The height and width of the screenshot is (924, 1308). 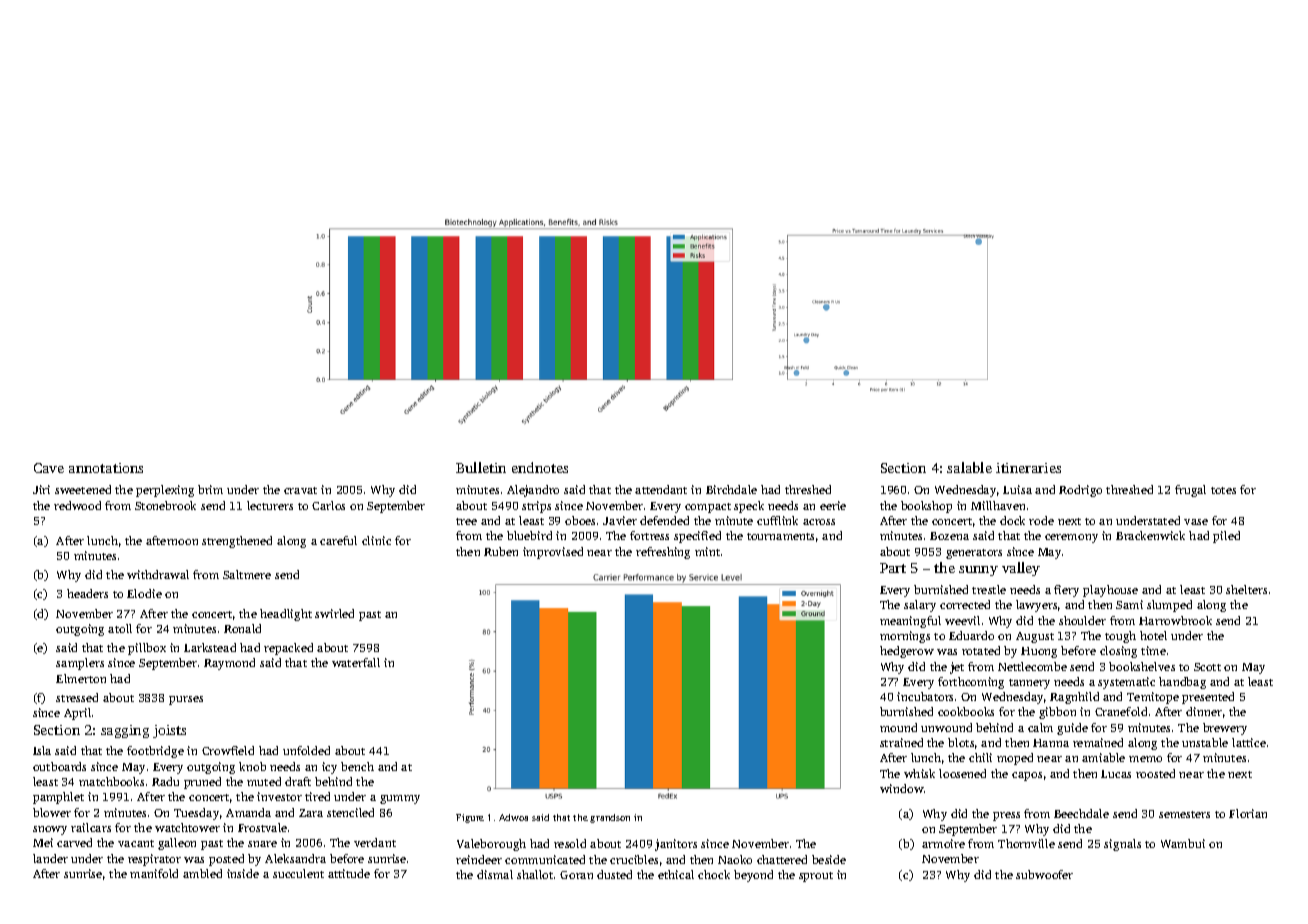 What do you see at coordinates (553, 553) in the screenshot?
I see `improvised` at bounding box center [553, 553].
